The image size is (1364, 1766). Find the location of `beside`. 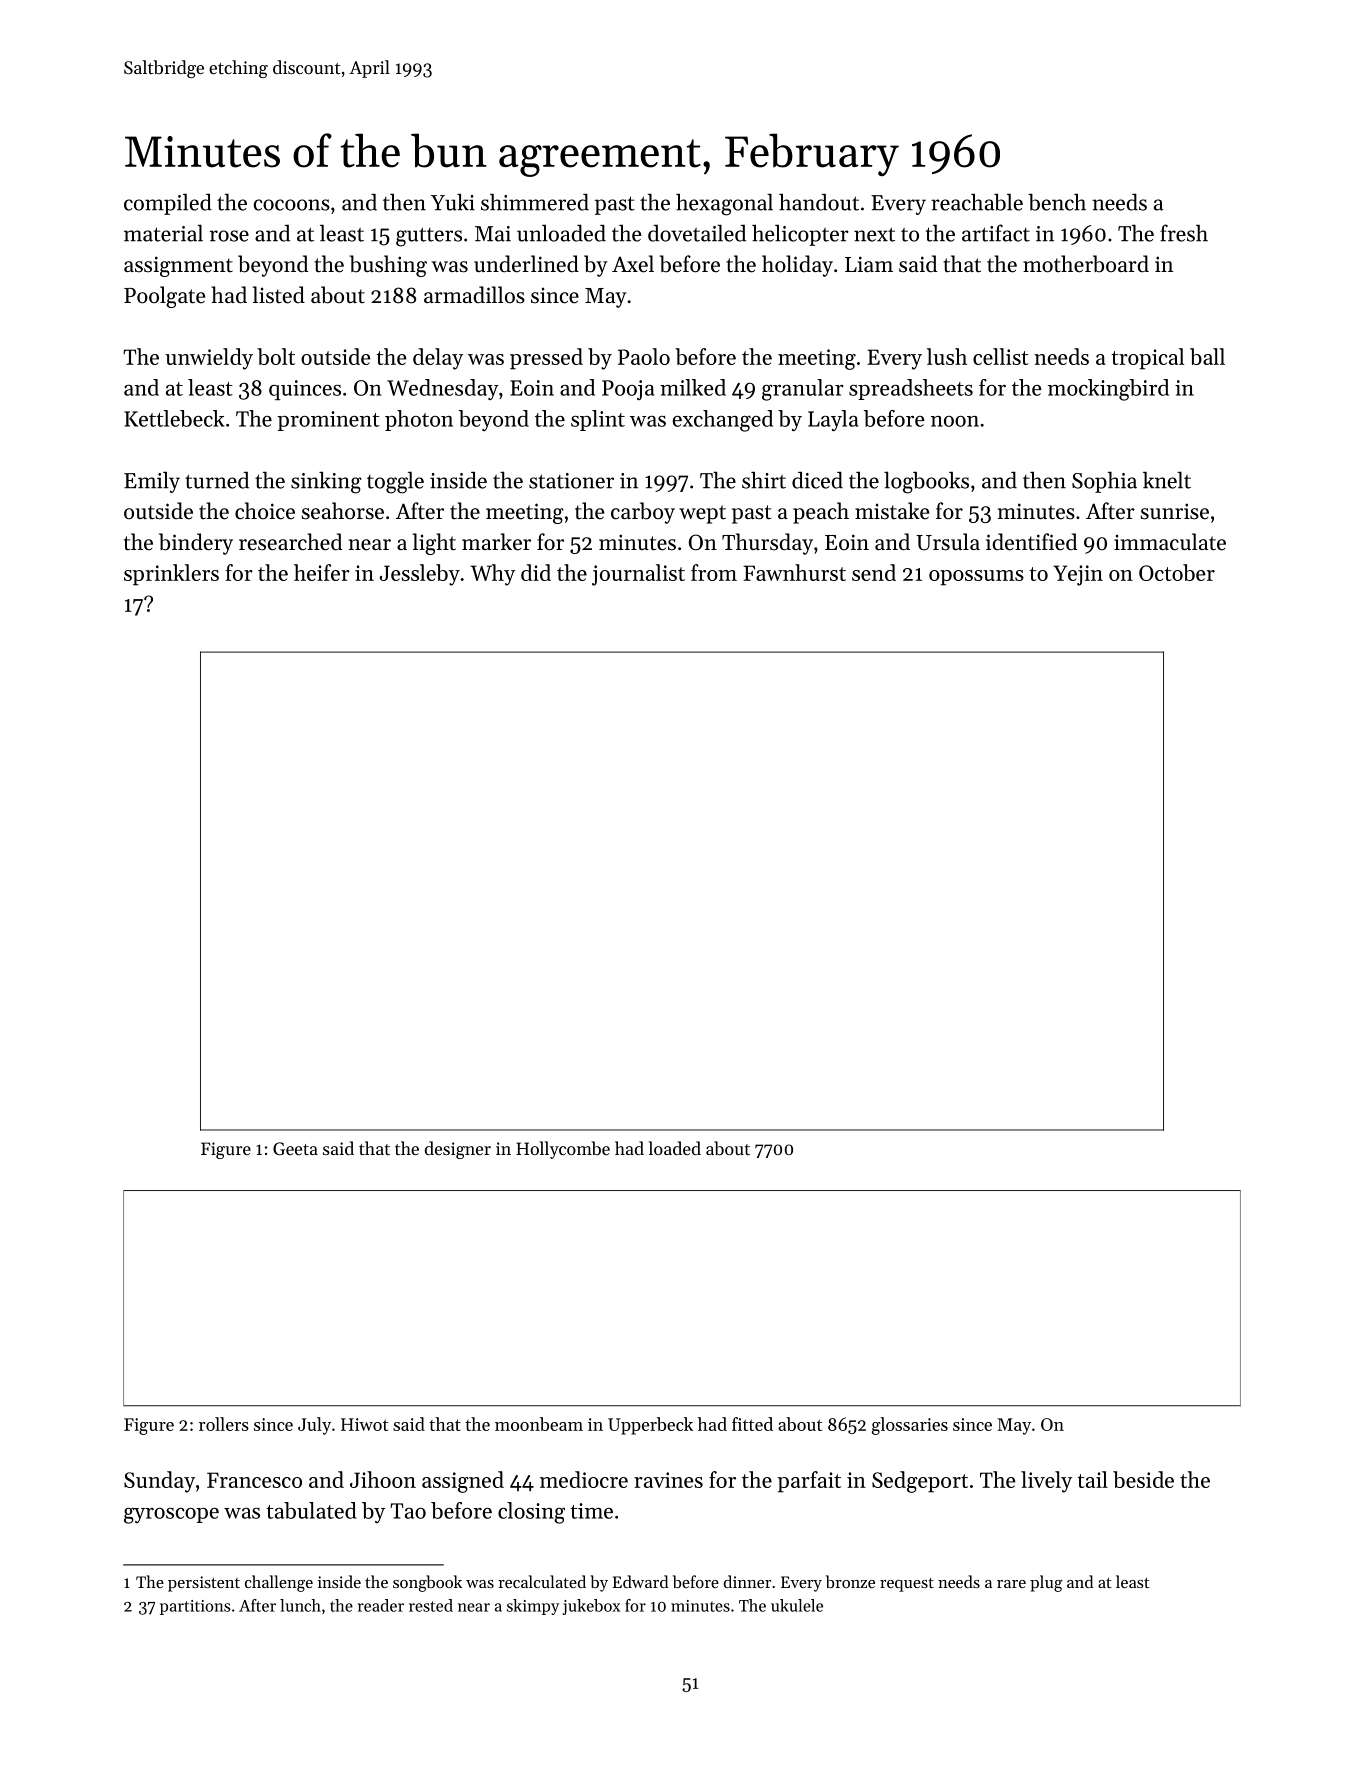

beside is located at coordinates (1143, 1479).
